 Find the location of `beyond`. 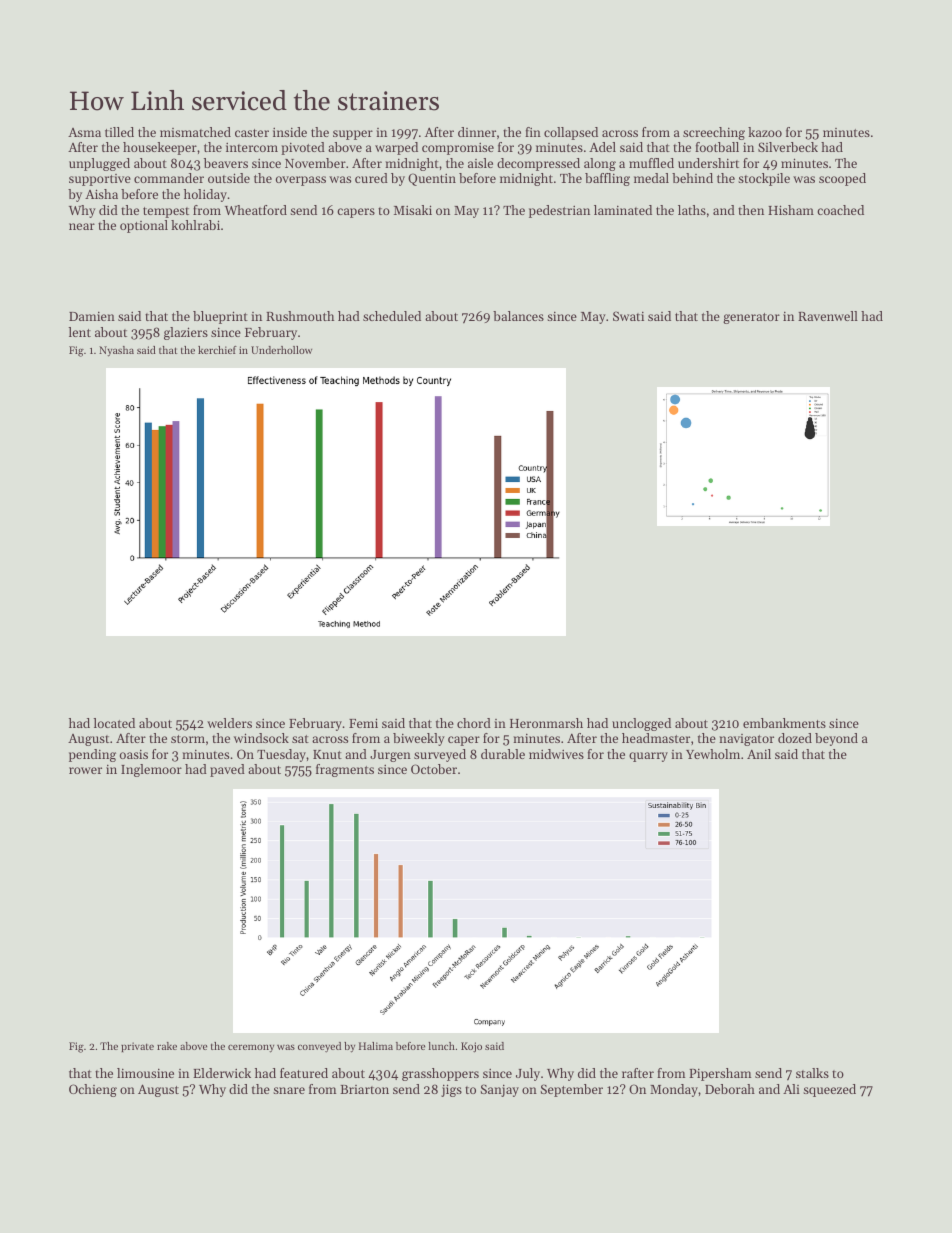

beyond is located at coordinates (836, 739).
